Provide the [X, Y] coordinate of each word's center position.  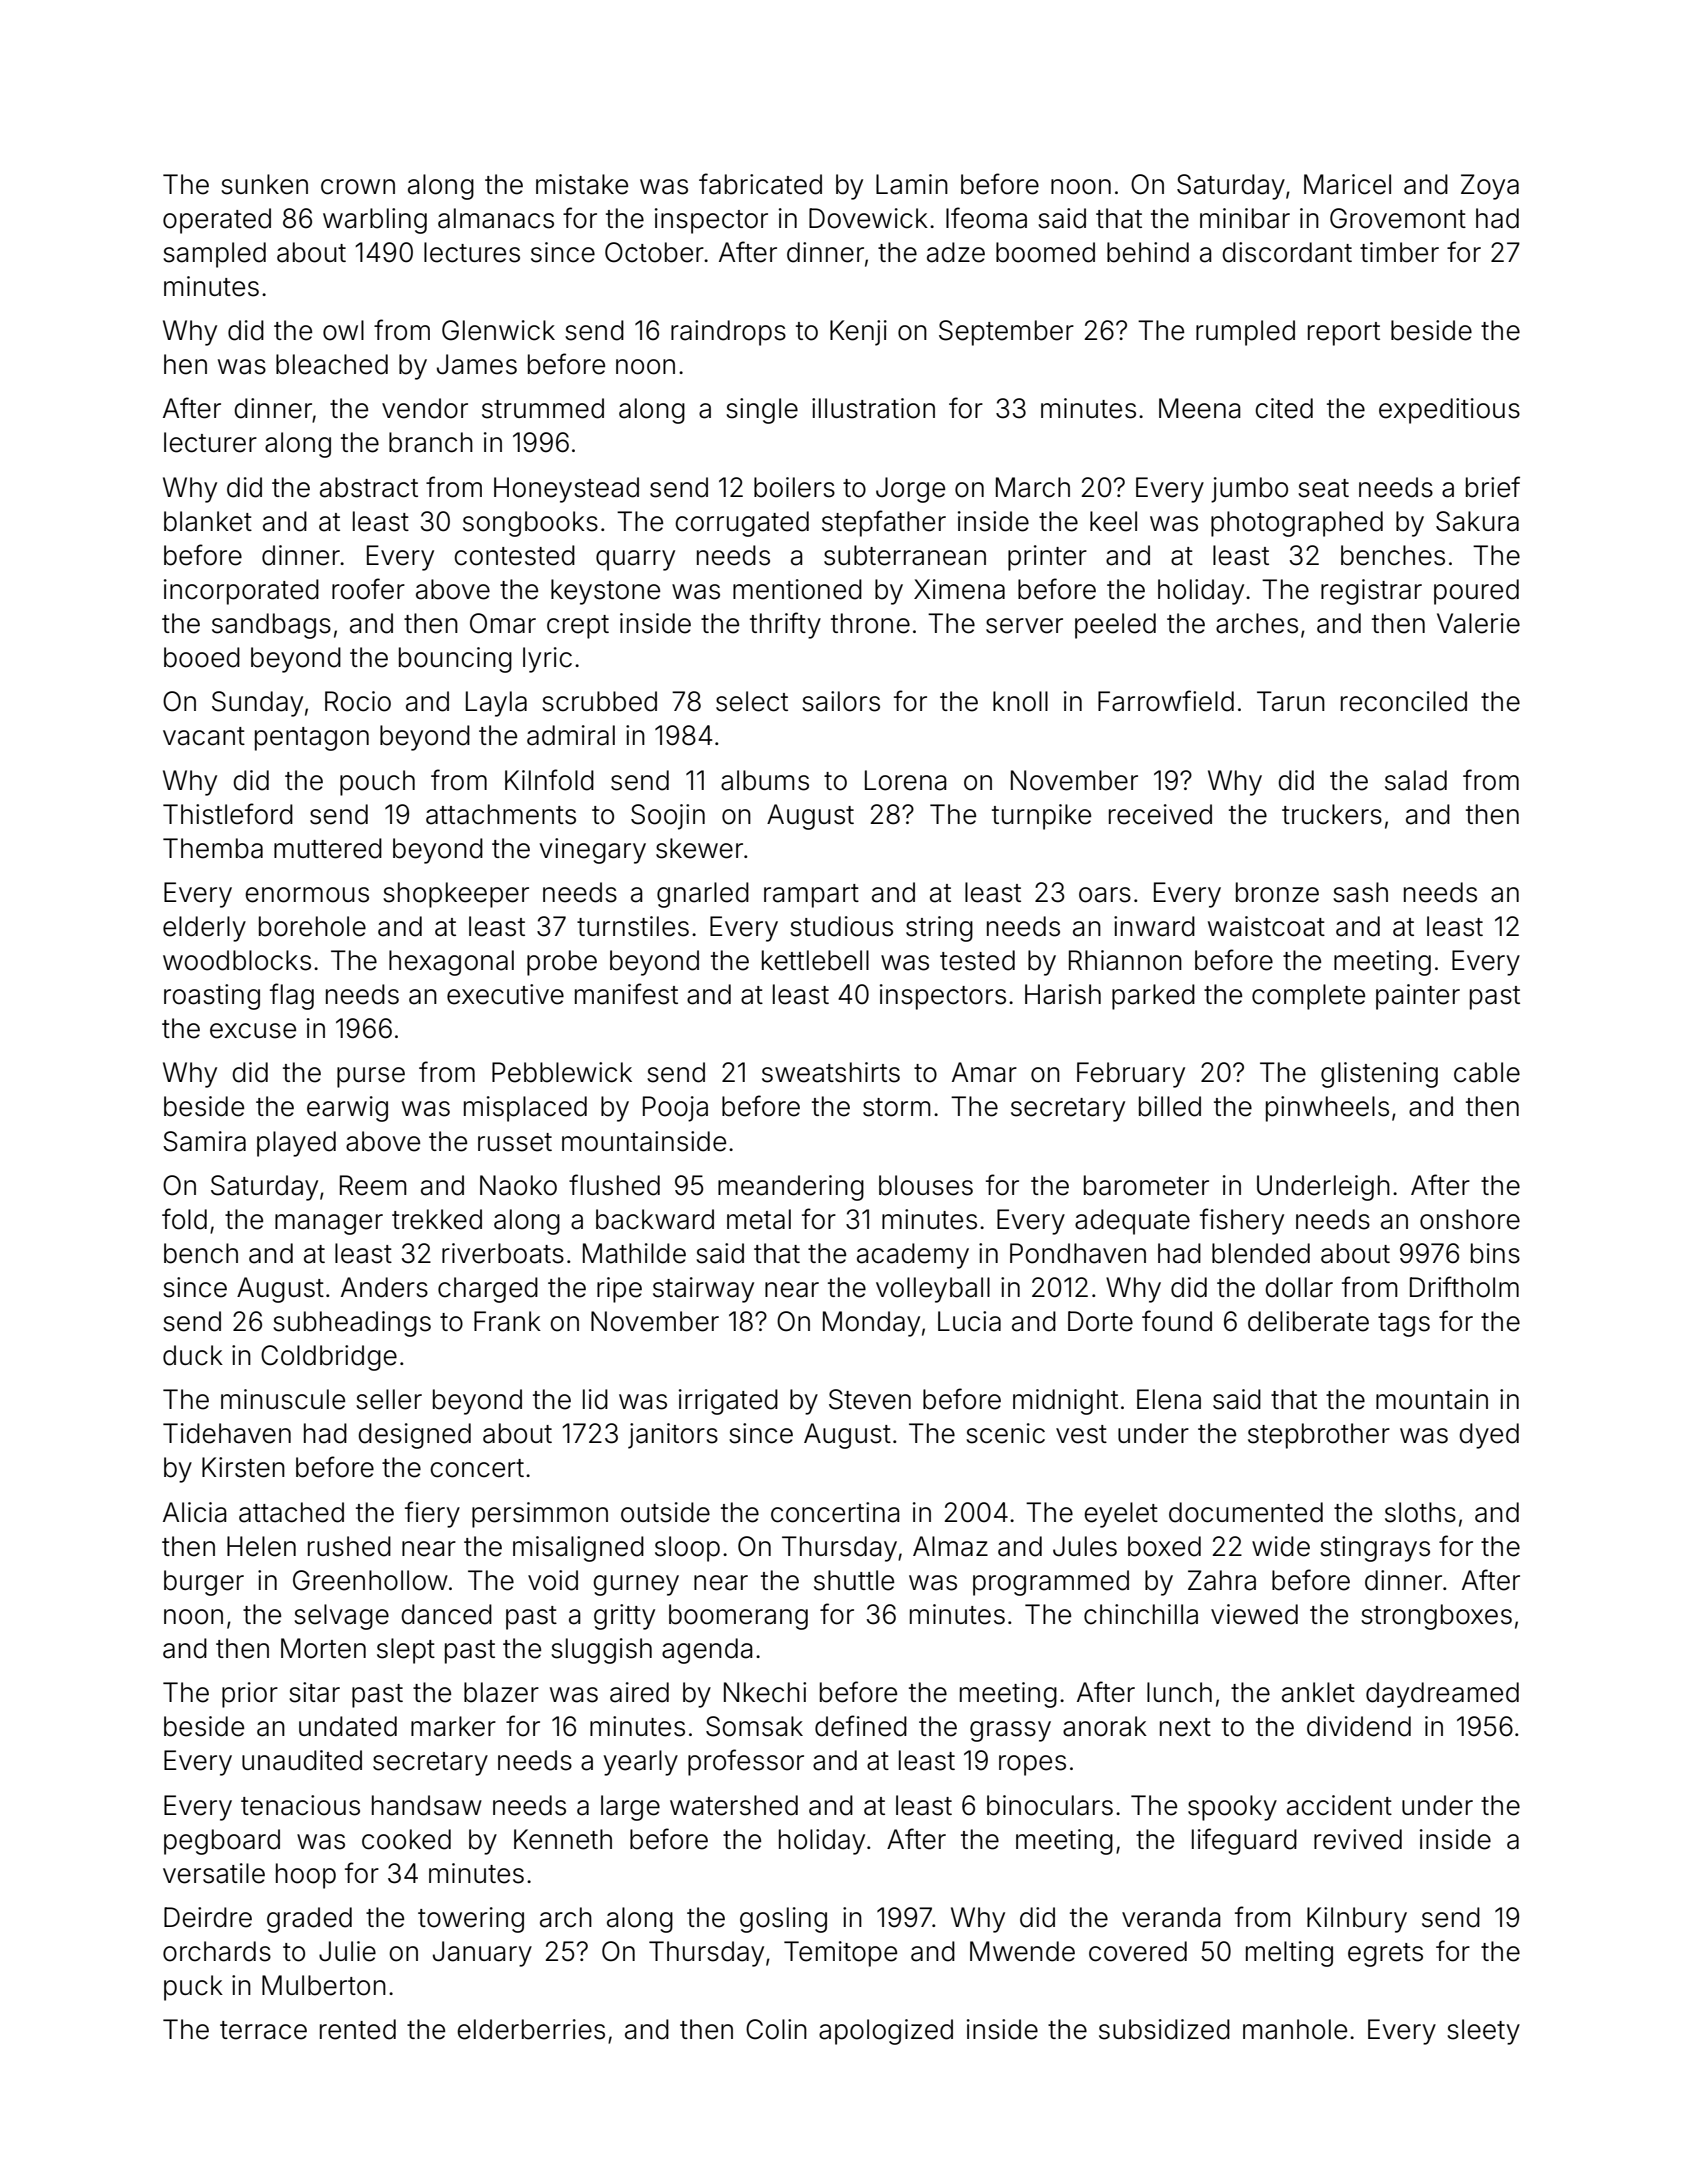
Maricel [1347, 184]
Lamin [912, 184]
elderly [204, 929]
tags [1404, 1325]
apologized [886, 2032]
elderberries [531, 2029]
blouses [926, 1185]
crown [358, 187]
